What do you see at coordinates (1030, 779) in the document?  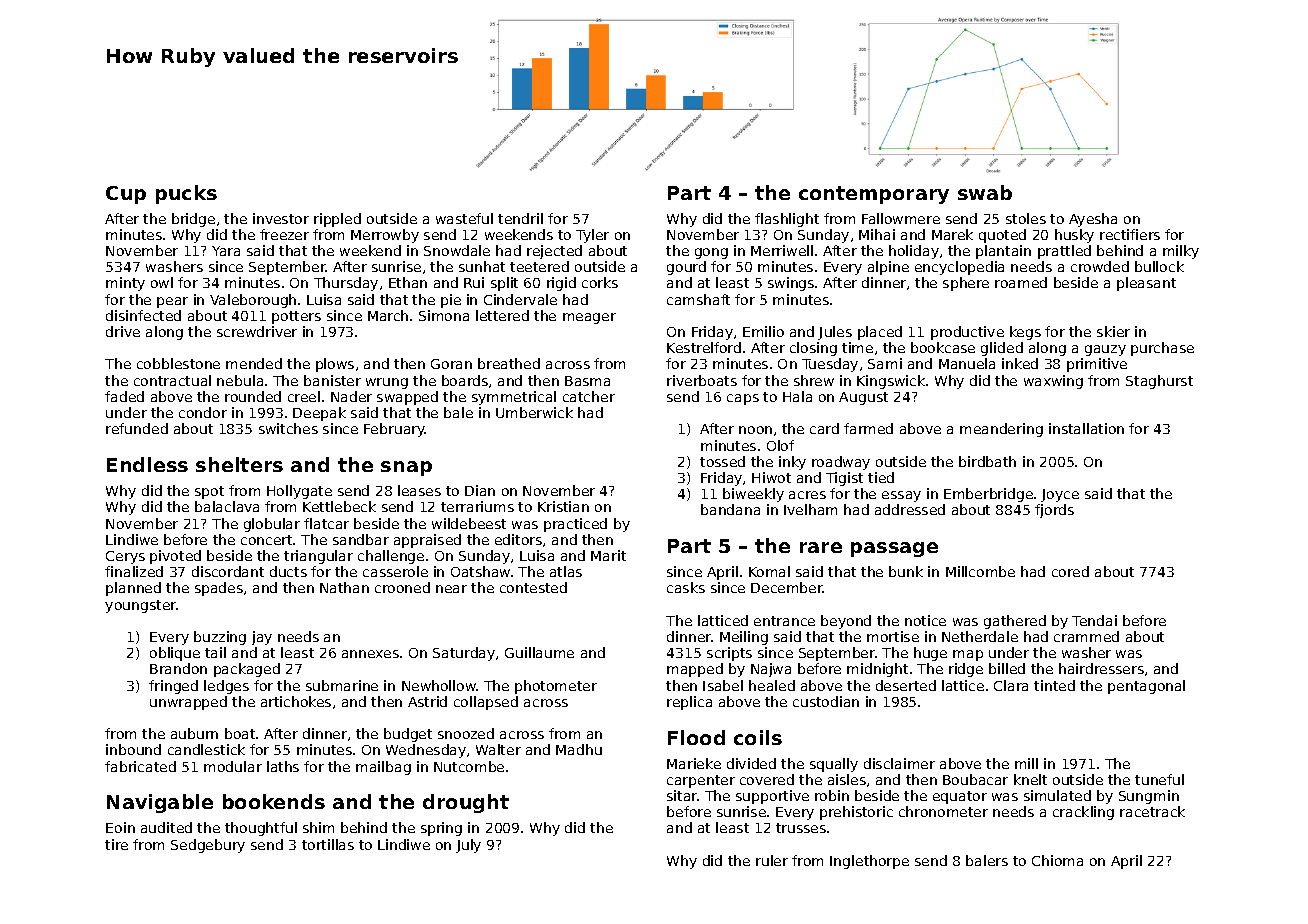 I see `knelt` at bounding box center [1030, 779].
